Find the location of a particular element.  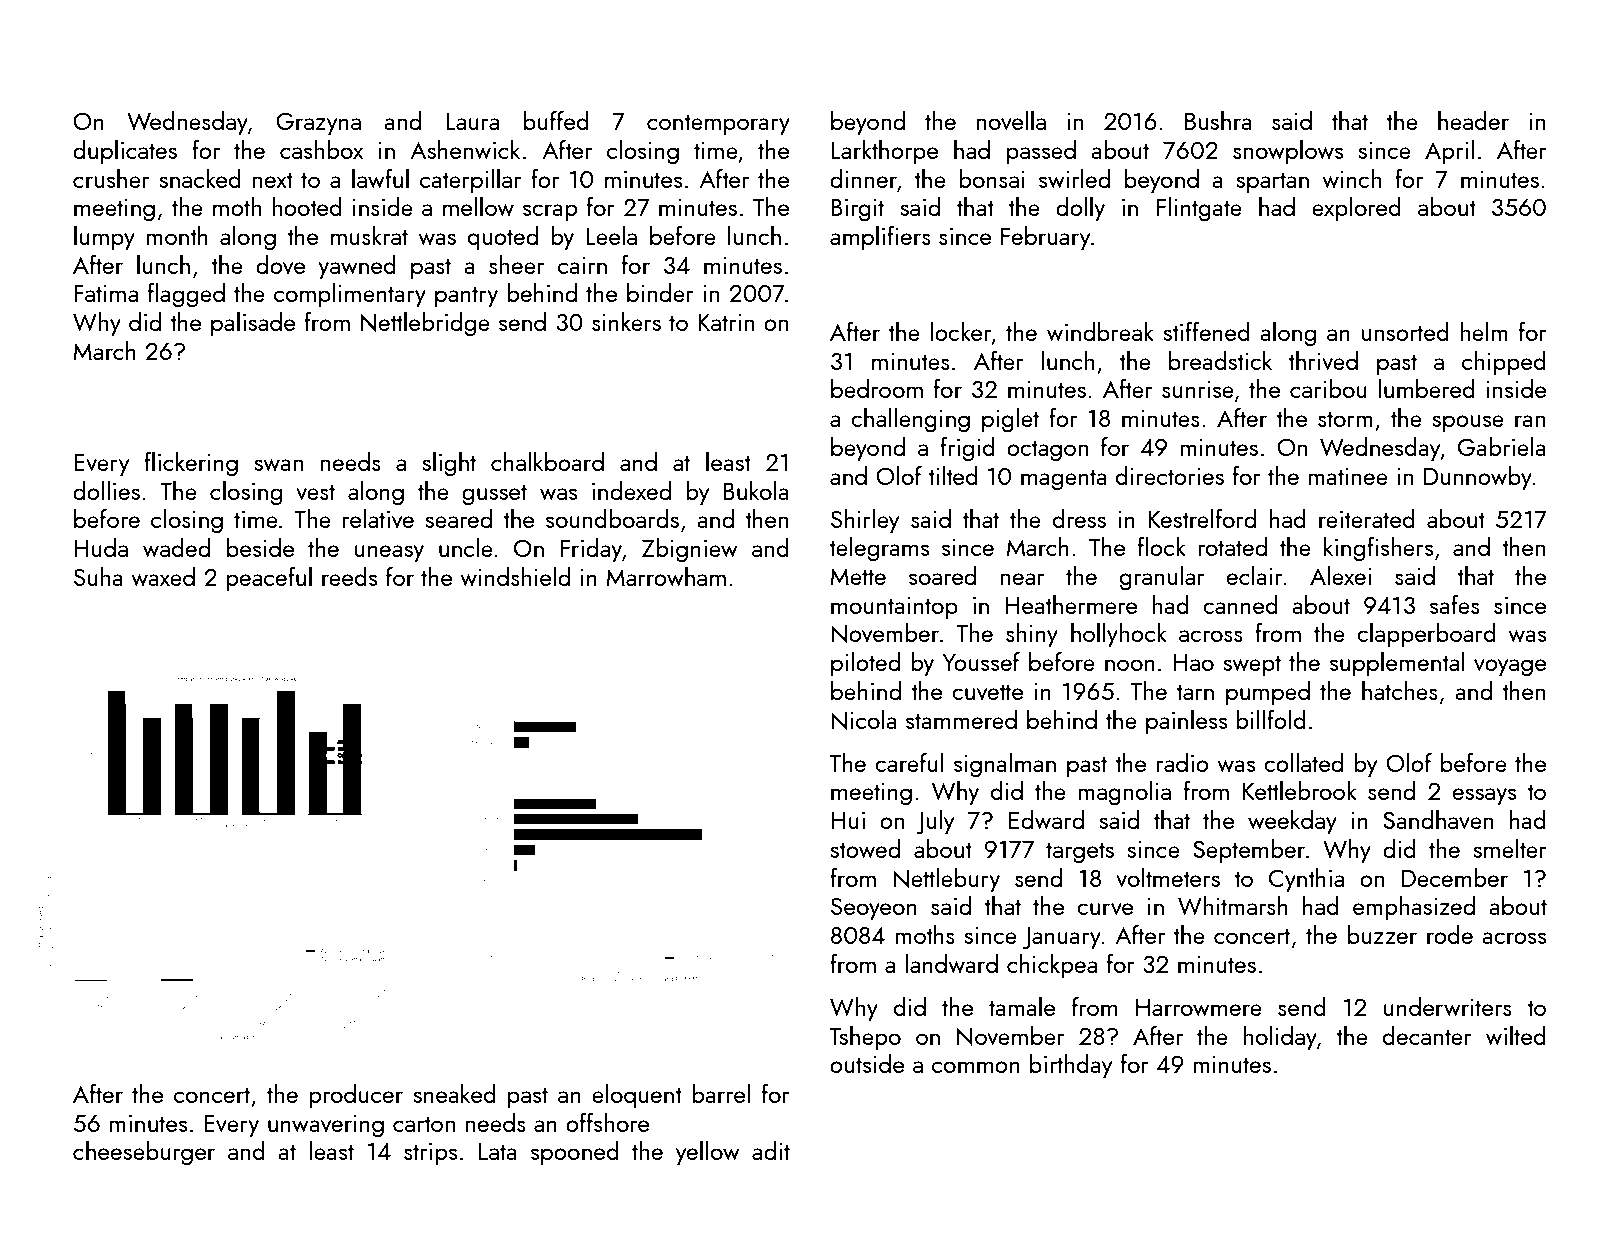

Cynthia is located at coordinates (1306, 880).
